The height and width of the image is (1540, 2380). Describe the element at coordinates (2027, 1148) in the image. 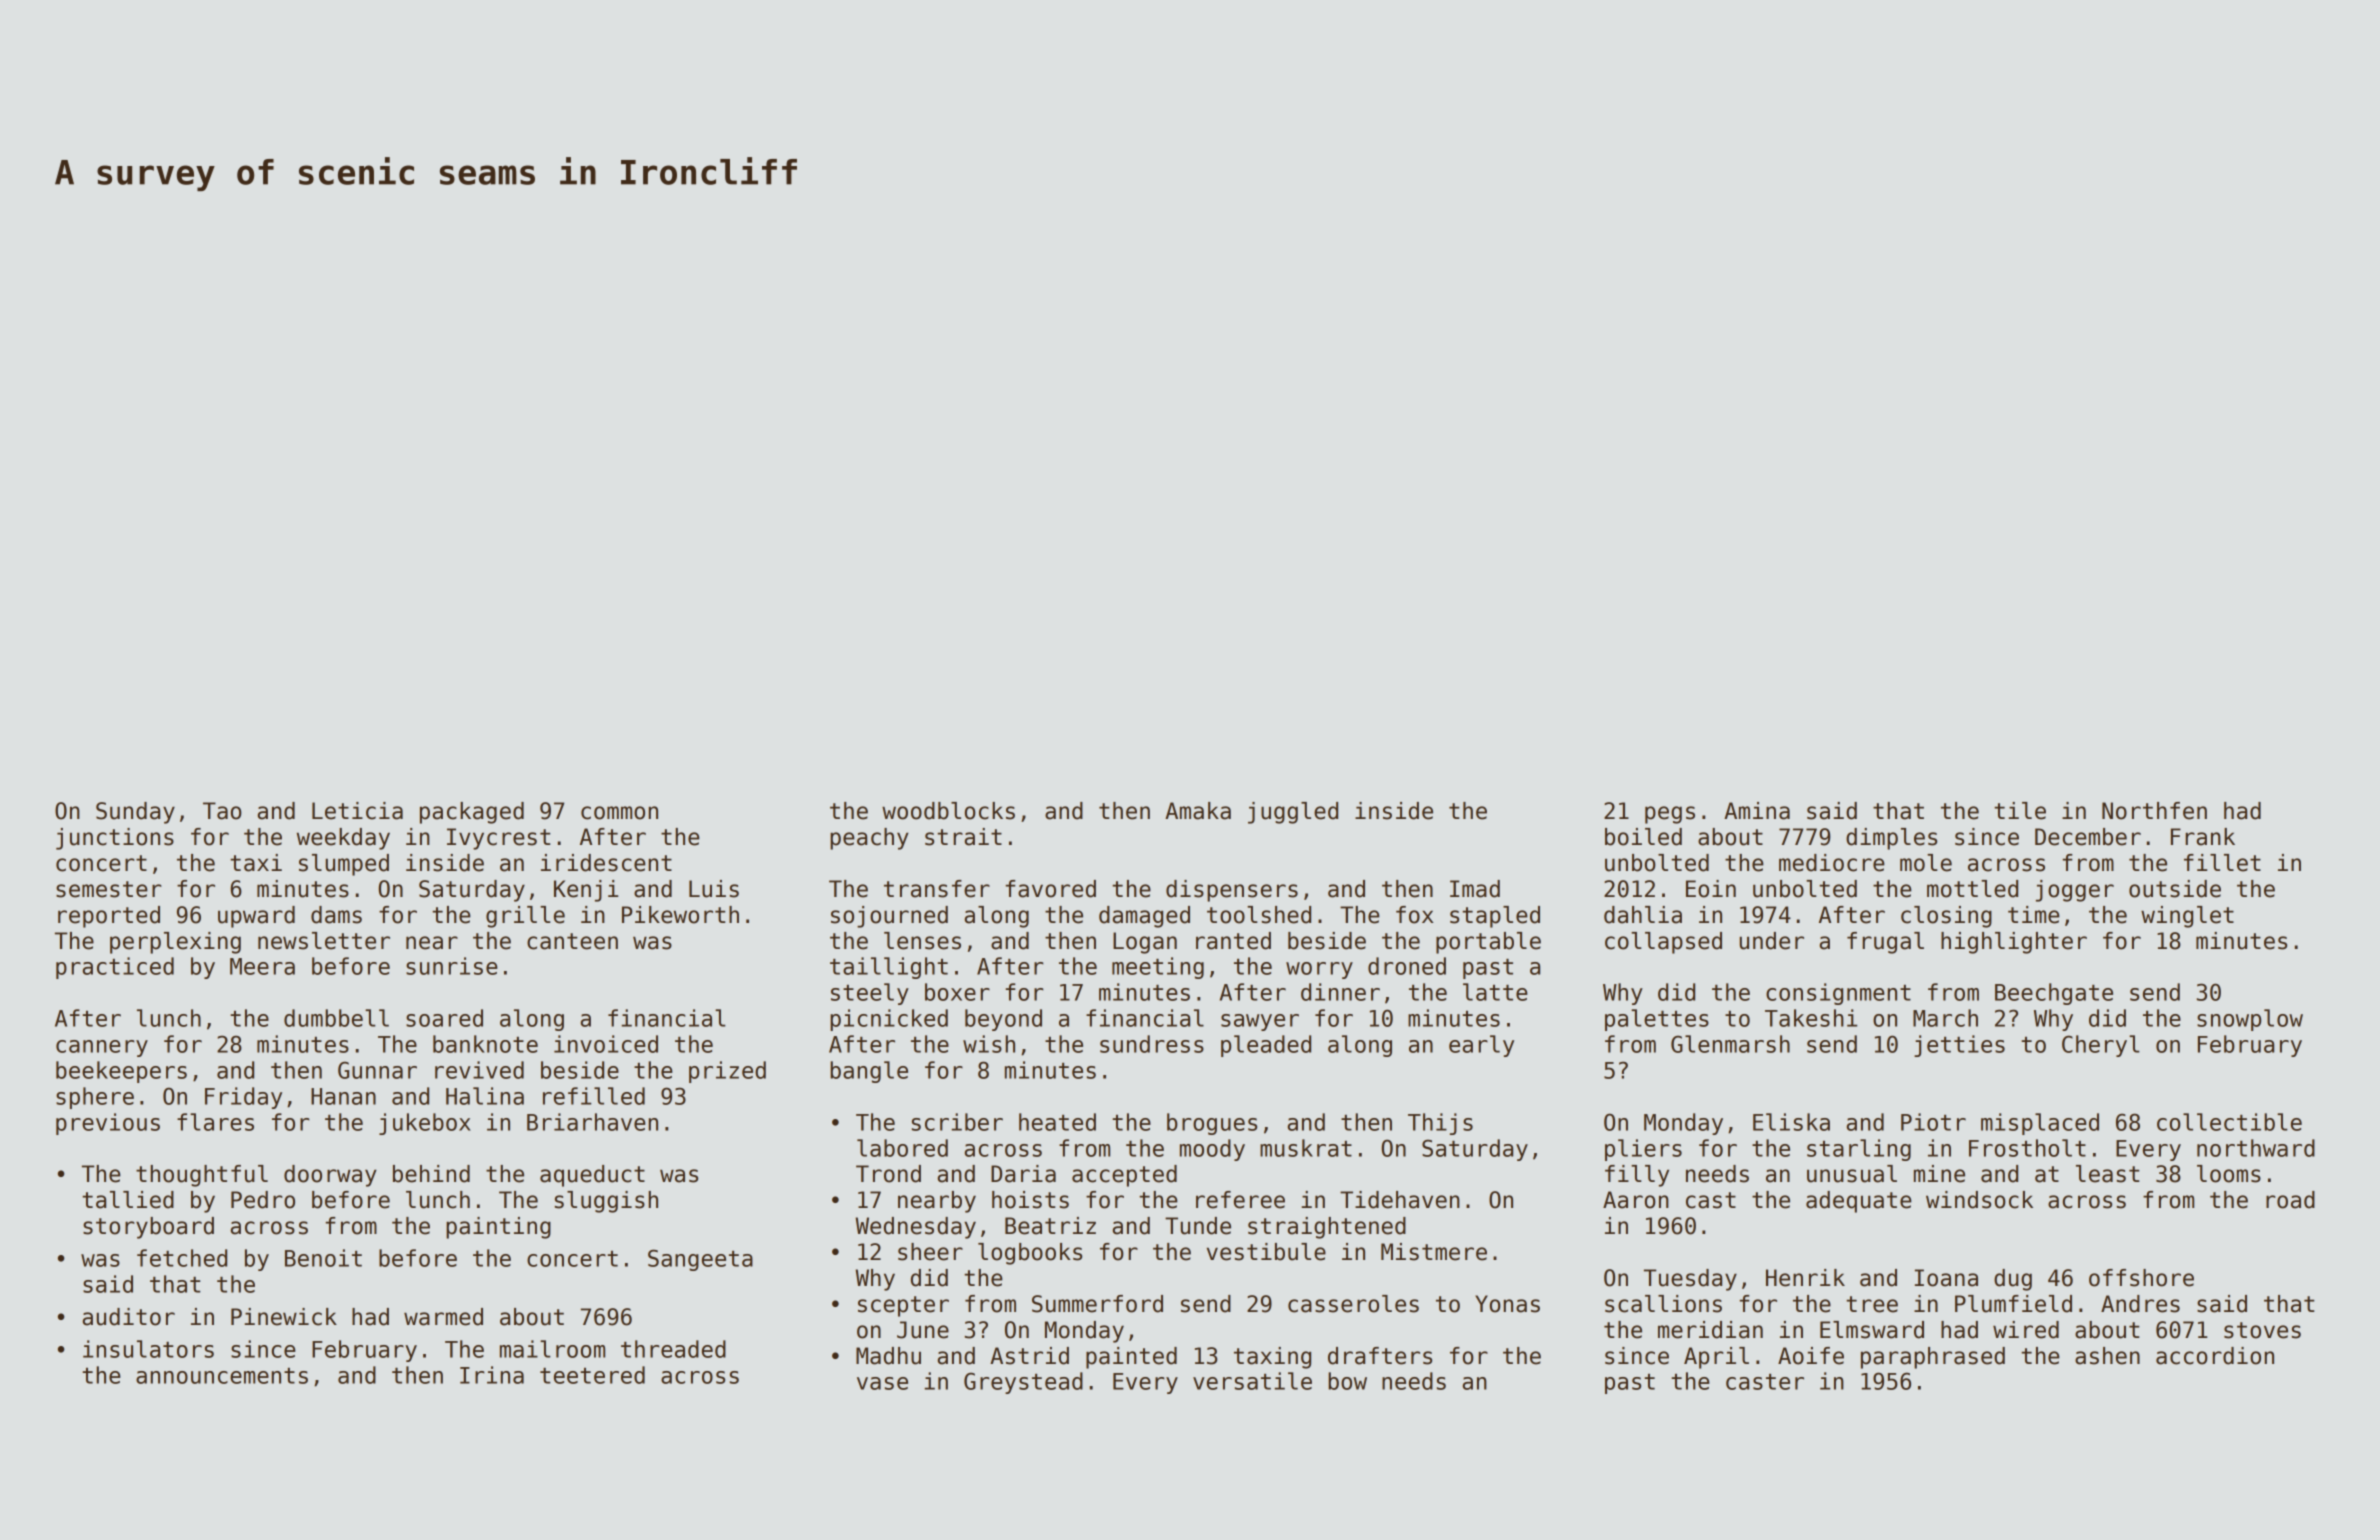

I see `Frostholt` at that location.
